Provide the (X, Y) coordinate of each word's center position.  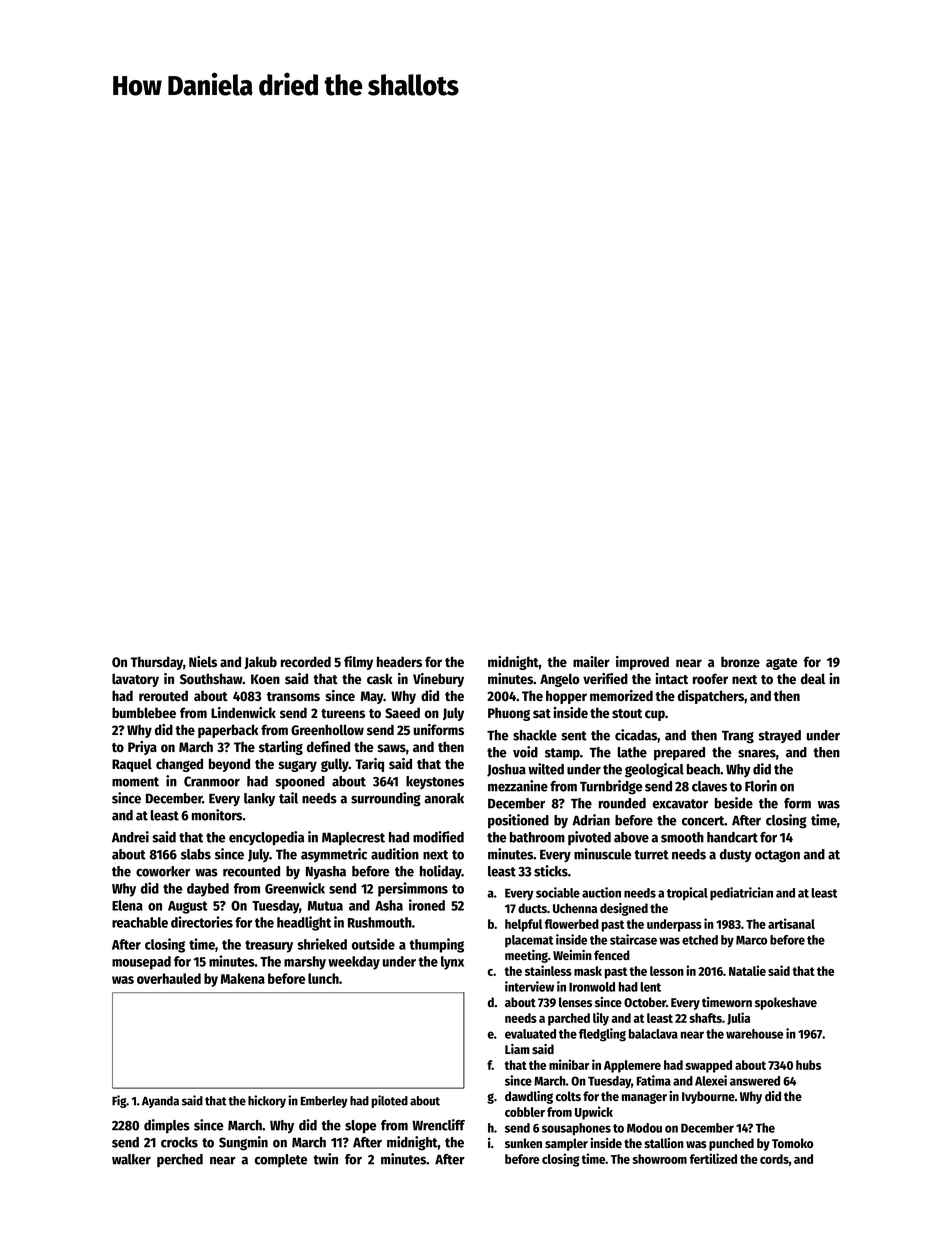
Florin (761, 786)
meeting (526, 956)
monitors (217, 815)
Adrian (591, 820)
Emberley (324, 1102)
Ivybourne (708, 1097)
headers (399, 661)
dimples (167, 1126)
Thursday (157, 663)
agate (781, 664)
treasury (269, 946)
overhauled (169, 978)
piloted (390, 1101)
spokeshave (786, 1003)
